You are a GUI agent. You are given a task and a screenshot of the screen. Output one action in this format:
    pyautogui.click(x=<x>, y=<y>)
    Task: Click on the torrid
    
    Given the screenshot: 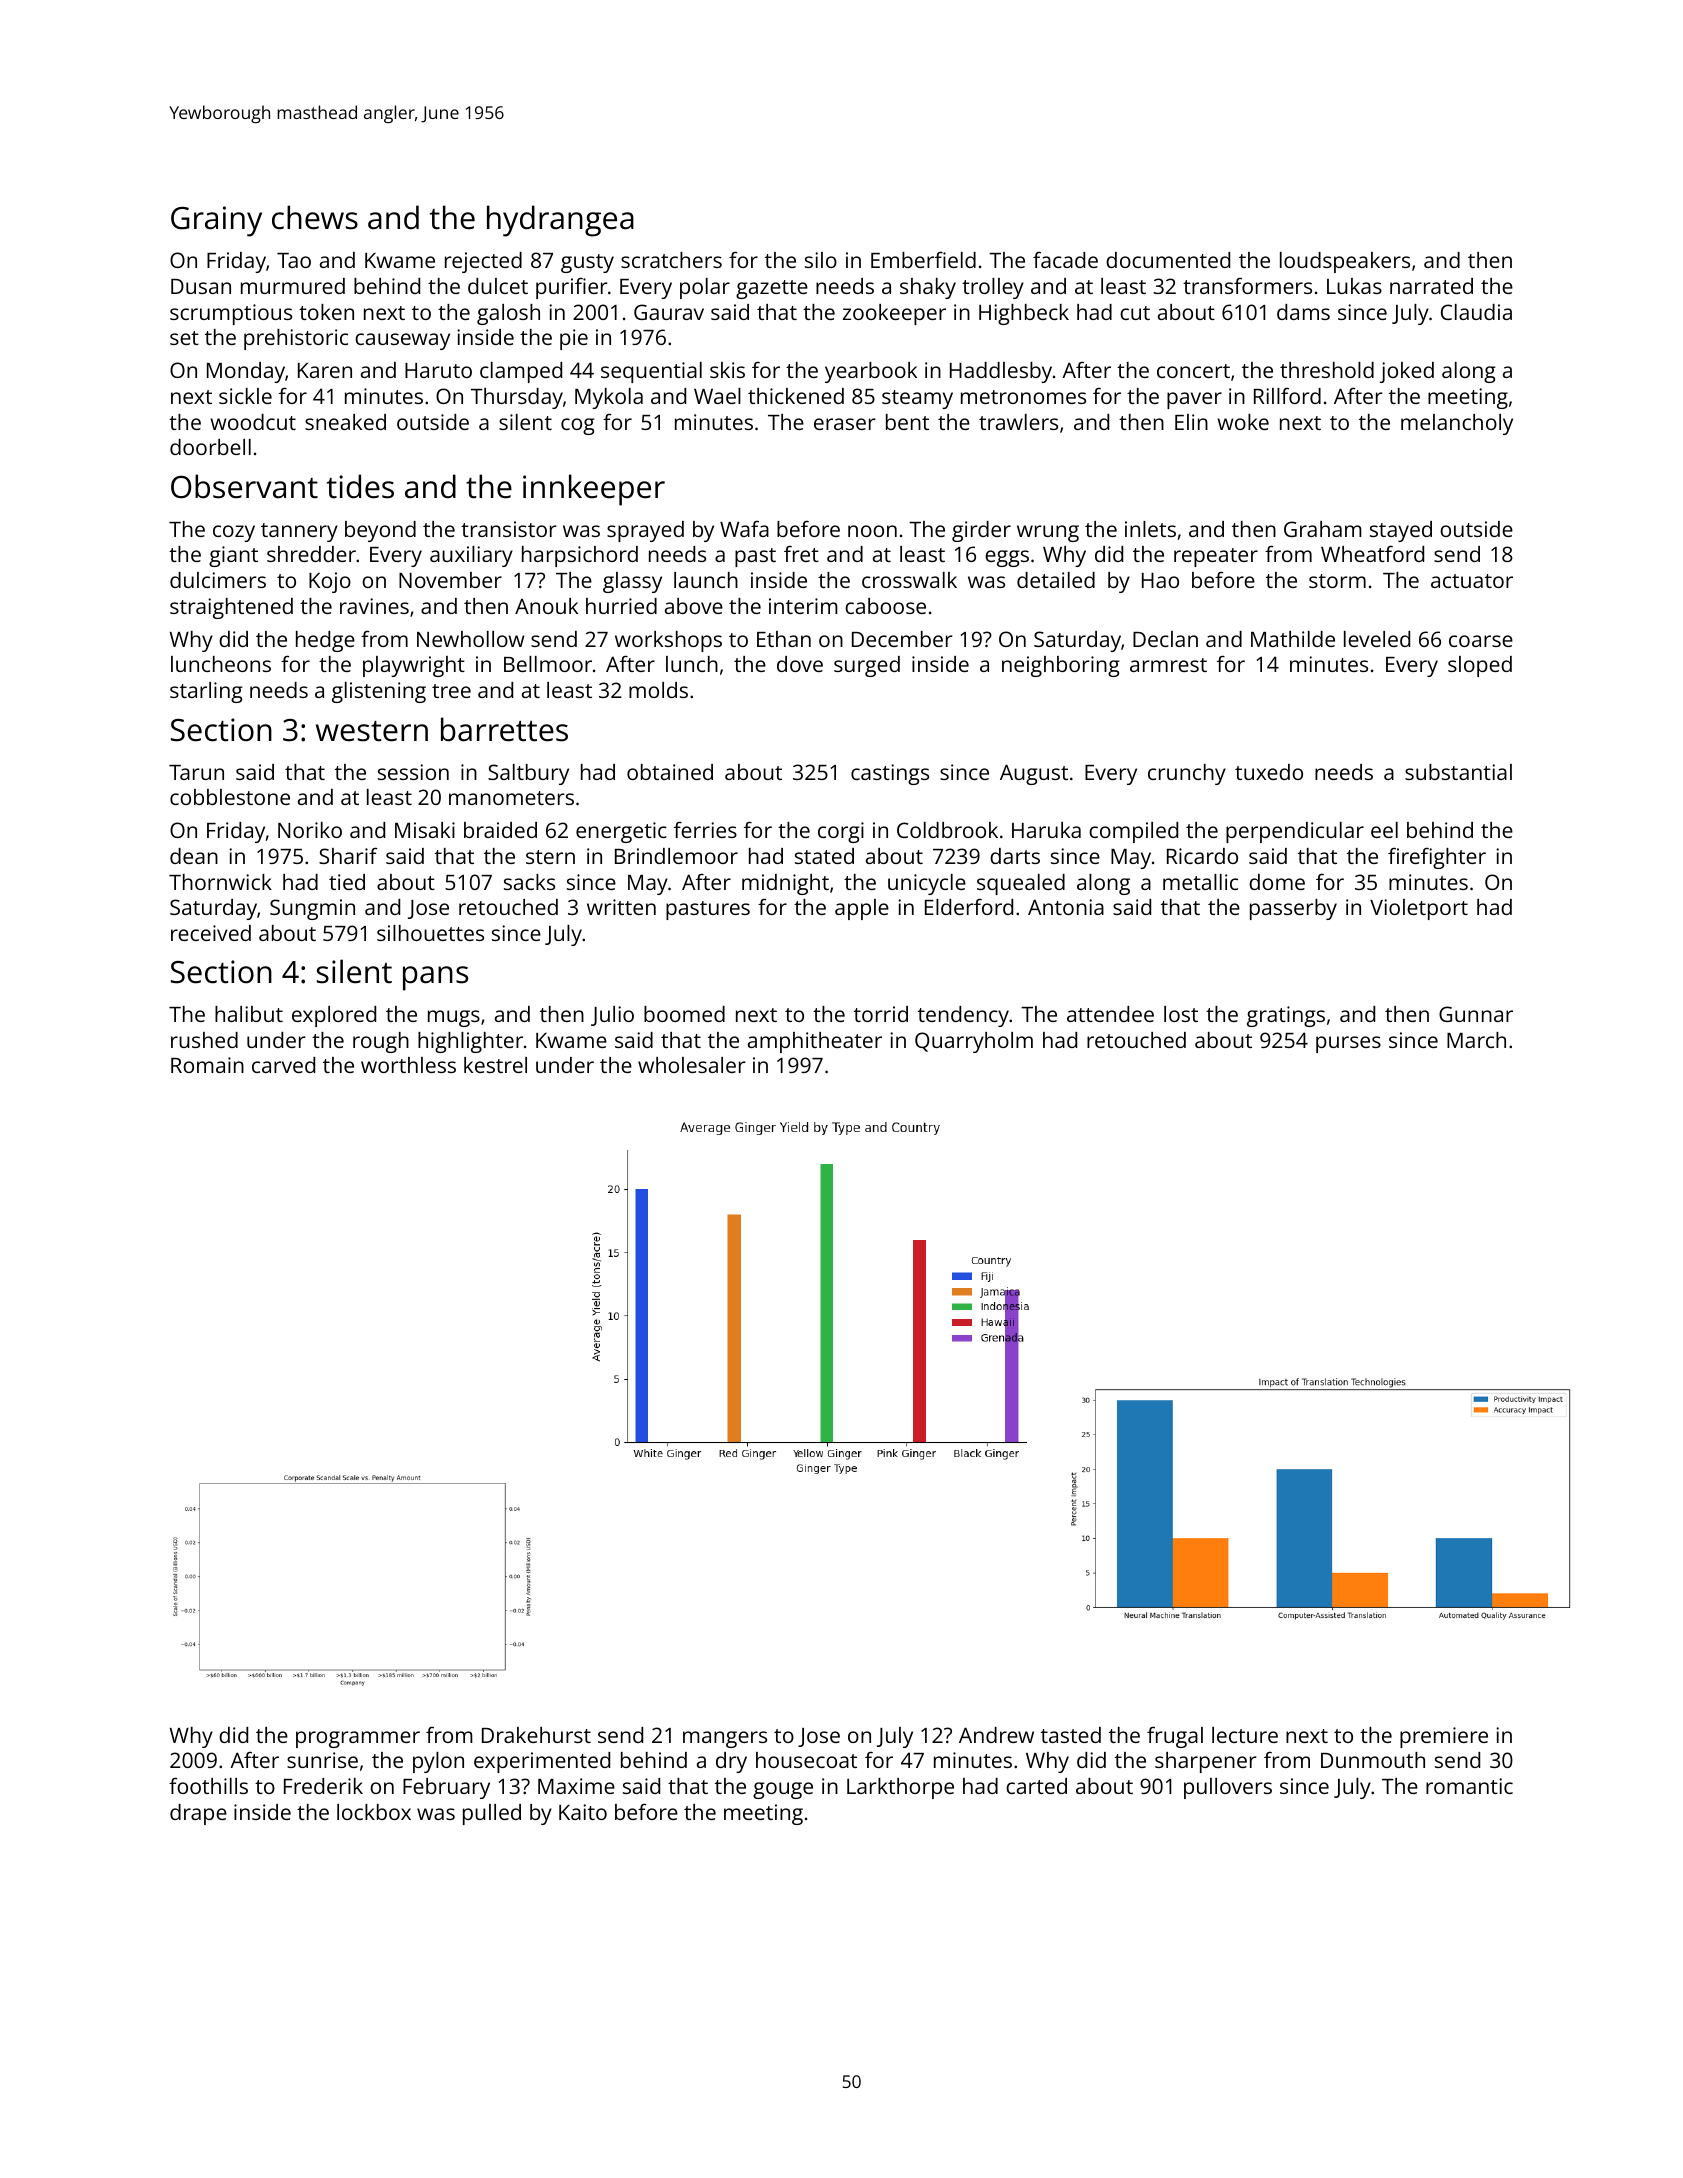 What is the action you would take?
    pyautogui.click(x=881, y=1014)
